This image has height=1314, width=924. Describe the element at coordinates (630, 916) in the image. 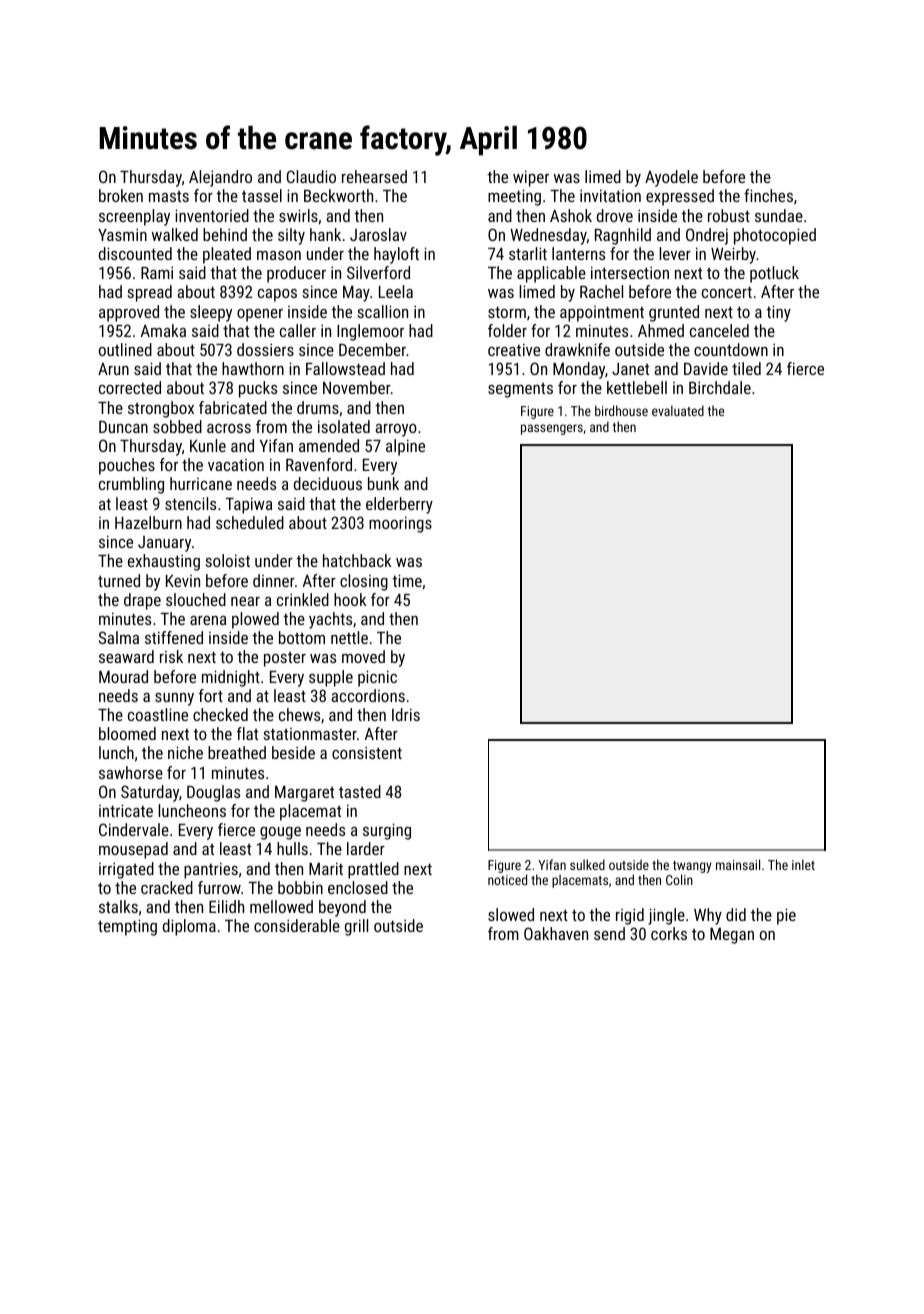

I see `rigid` at that location.
